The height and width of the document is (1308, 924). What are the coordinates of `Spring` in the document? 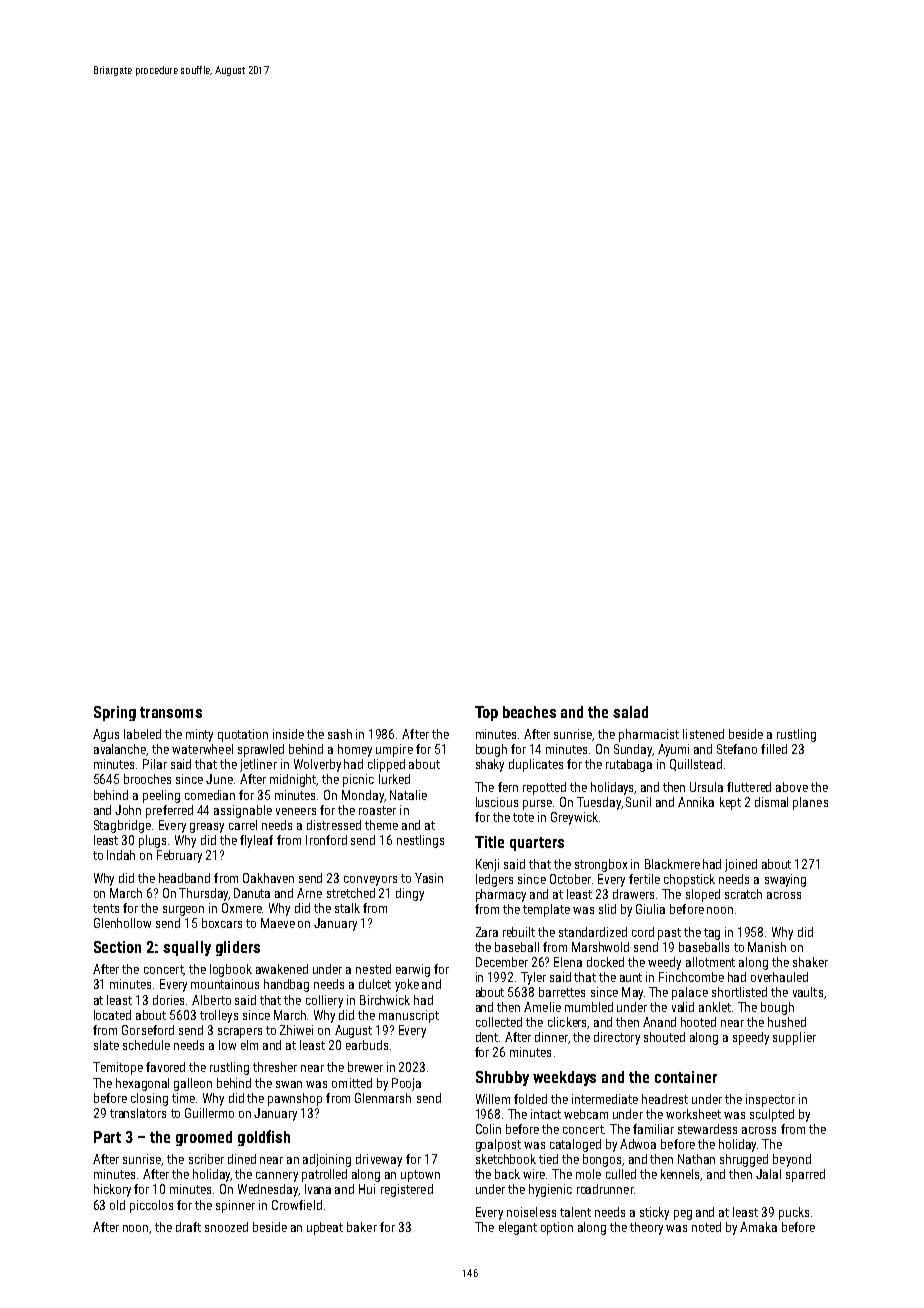 It's located at (115, 713).
